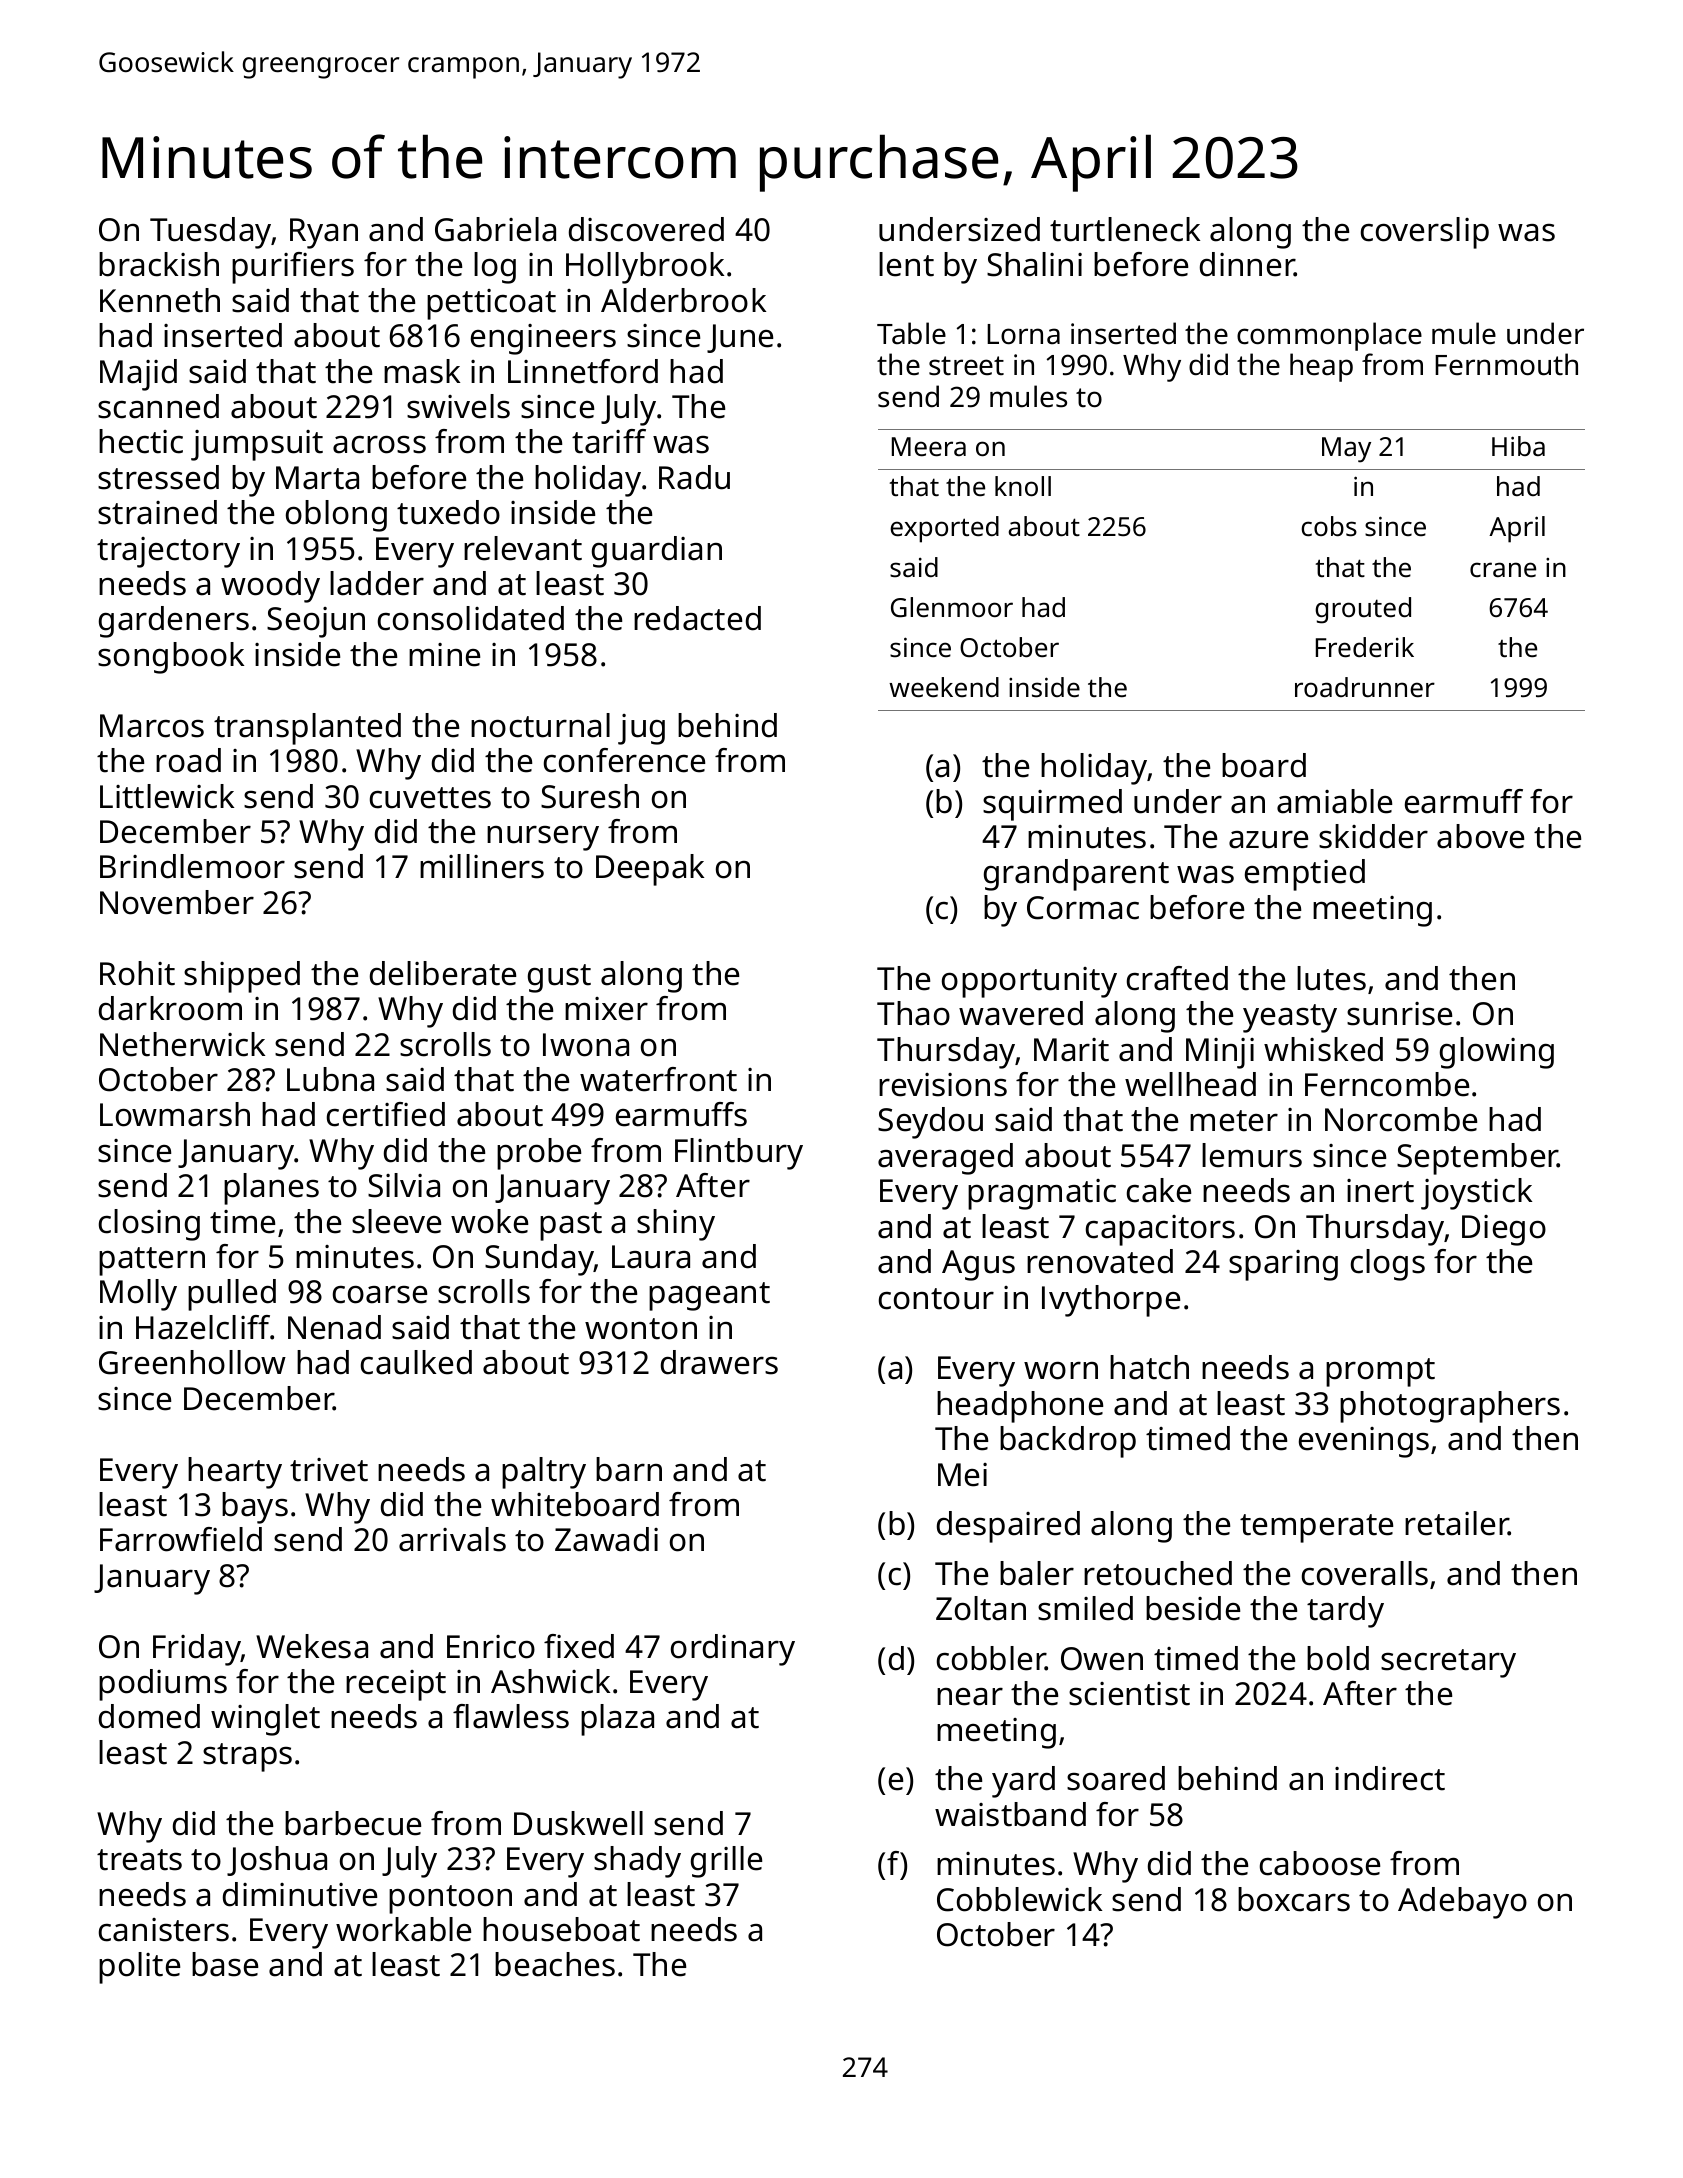 The height and width of the document is (2178, 1683). What do you see at coordinates (945, 1159) in the document?
I see `averaged` at bounding box center [945, 1159].
